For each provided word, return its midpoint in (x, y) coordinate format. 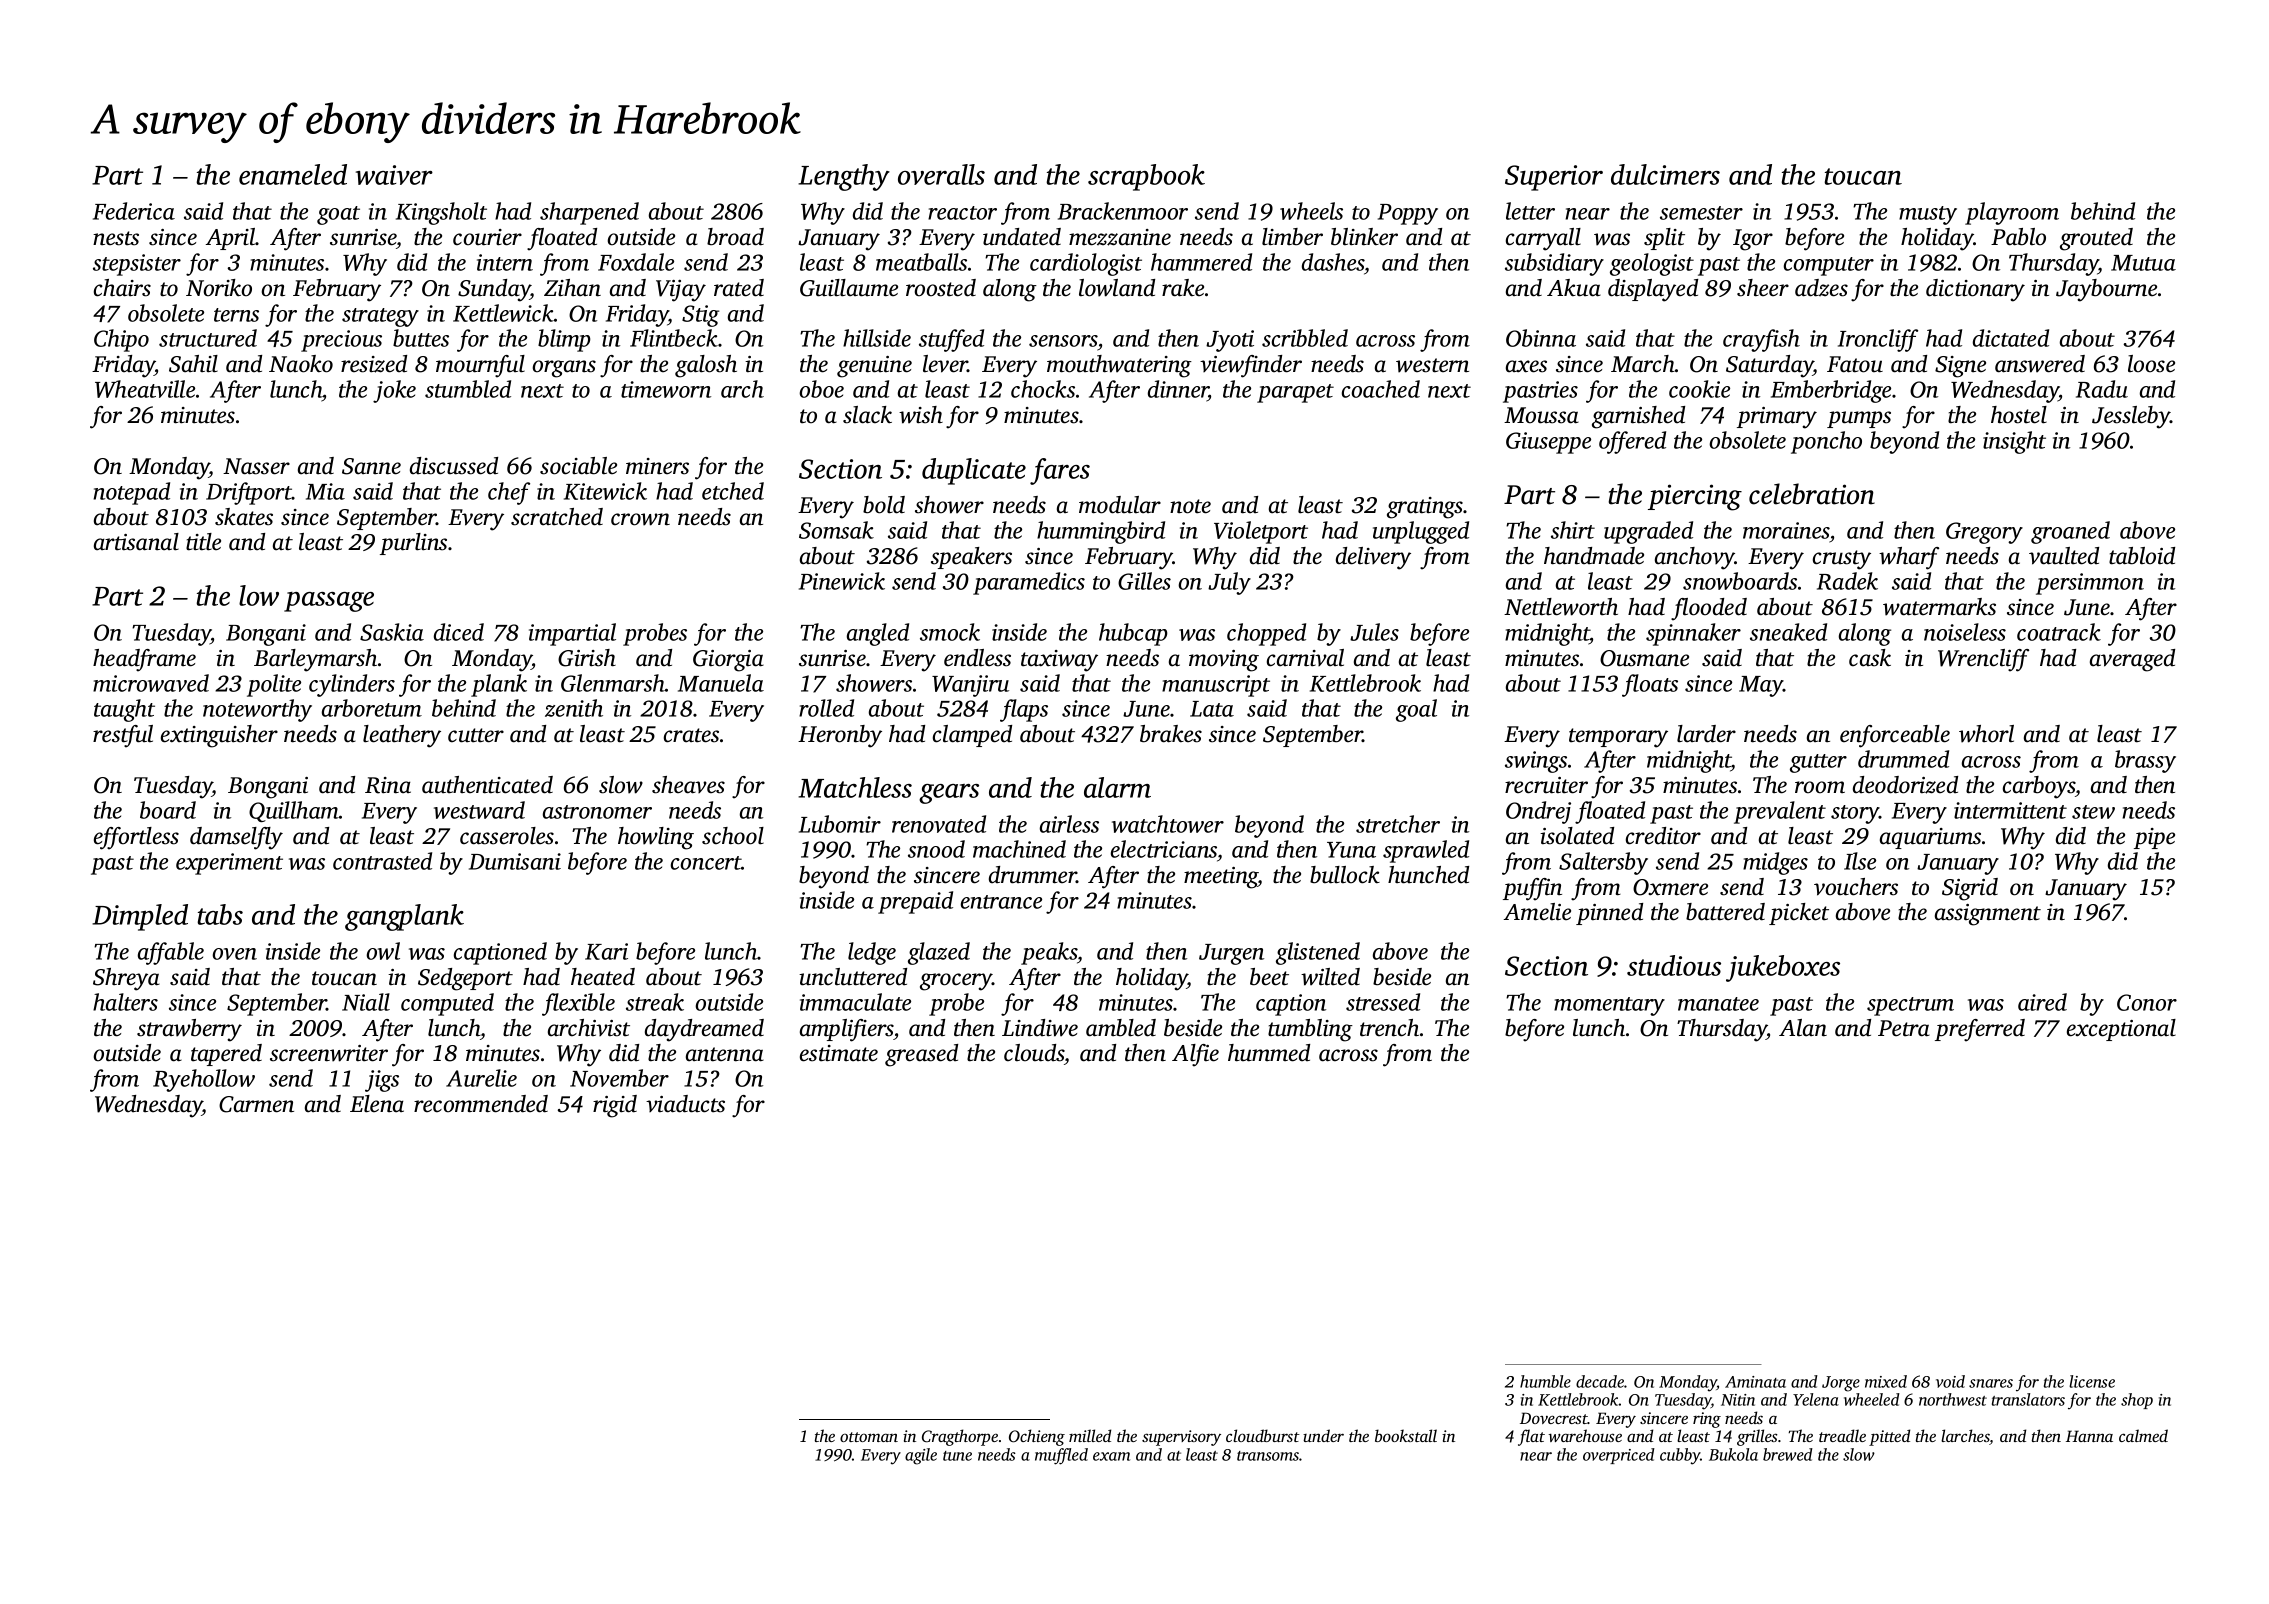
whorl (1986, 734)
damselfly (236, 838)
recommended (481, 1104)
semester (1701, 213)
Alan (1803, 1028)
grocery (956, 982)
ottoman (869, 1437)
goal (1416, 710)
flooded (1709, 609)
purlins (413, 544)
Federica (134, 211)
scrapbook (1146, 177)
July (1229, 583)
